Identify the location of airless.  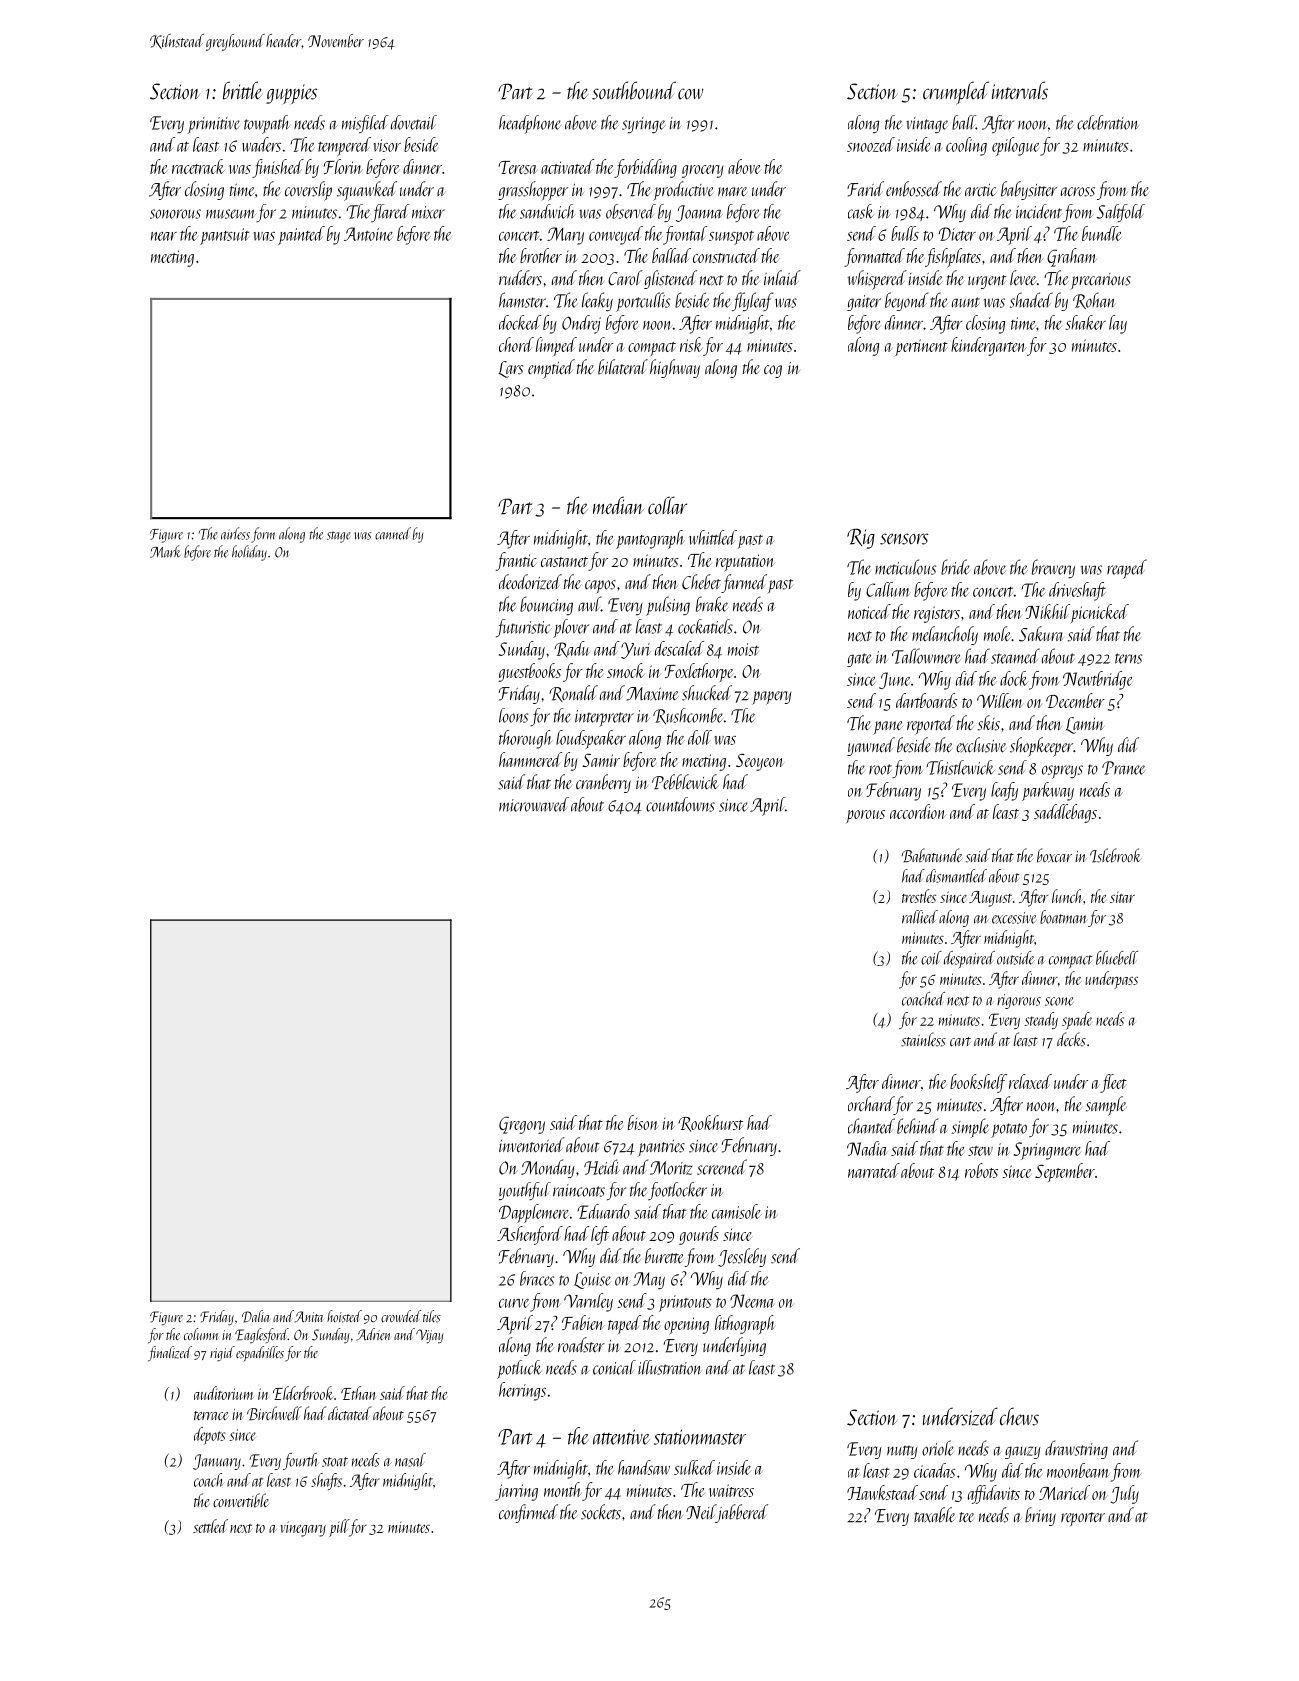
(235, 533).
